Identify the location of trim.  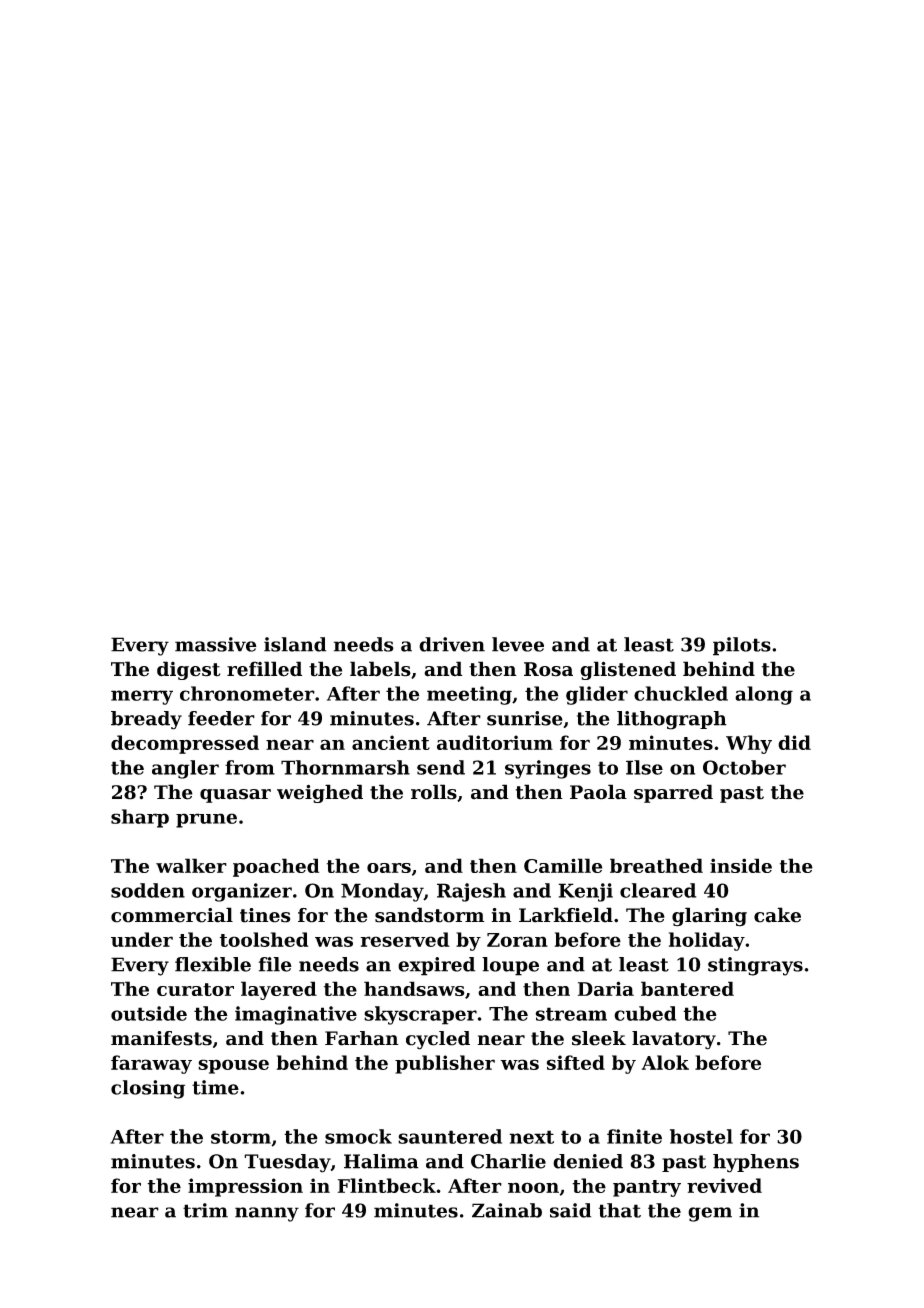
(205, 1210).
